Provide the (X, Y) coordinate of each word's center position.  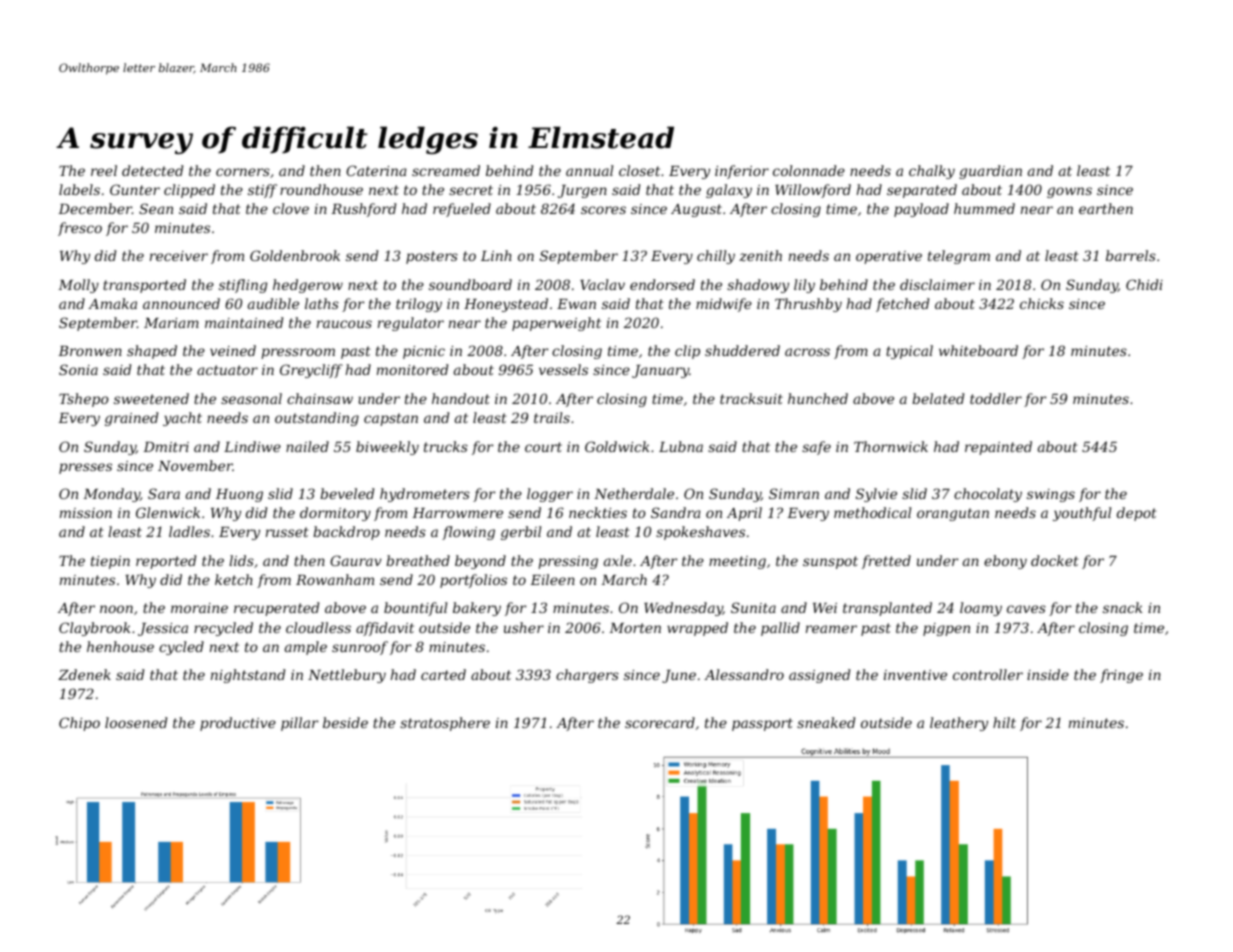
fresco (80, 229)
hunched (818, 398)
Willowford (813, 191)
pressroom (298, 353)
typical (909, 352)
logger (550, 495)
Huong (239, 495)
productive (238, 724)
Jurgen (582, 191)
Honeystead (506, 305)
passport (762, 724)
